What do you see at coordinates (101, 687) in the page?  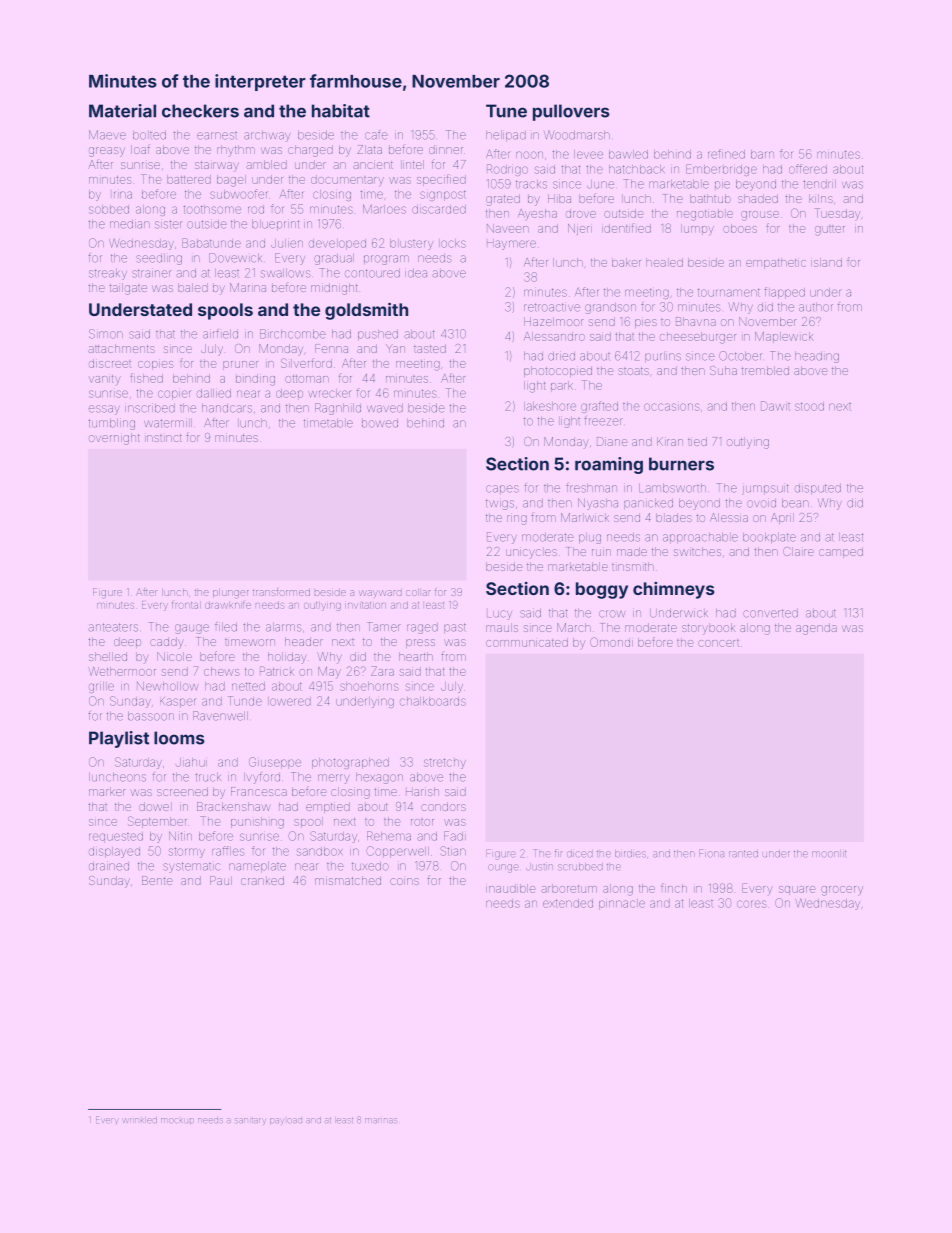 I see `grille` at bounding box center [101, 687].
